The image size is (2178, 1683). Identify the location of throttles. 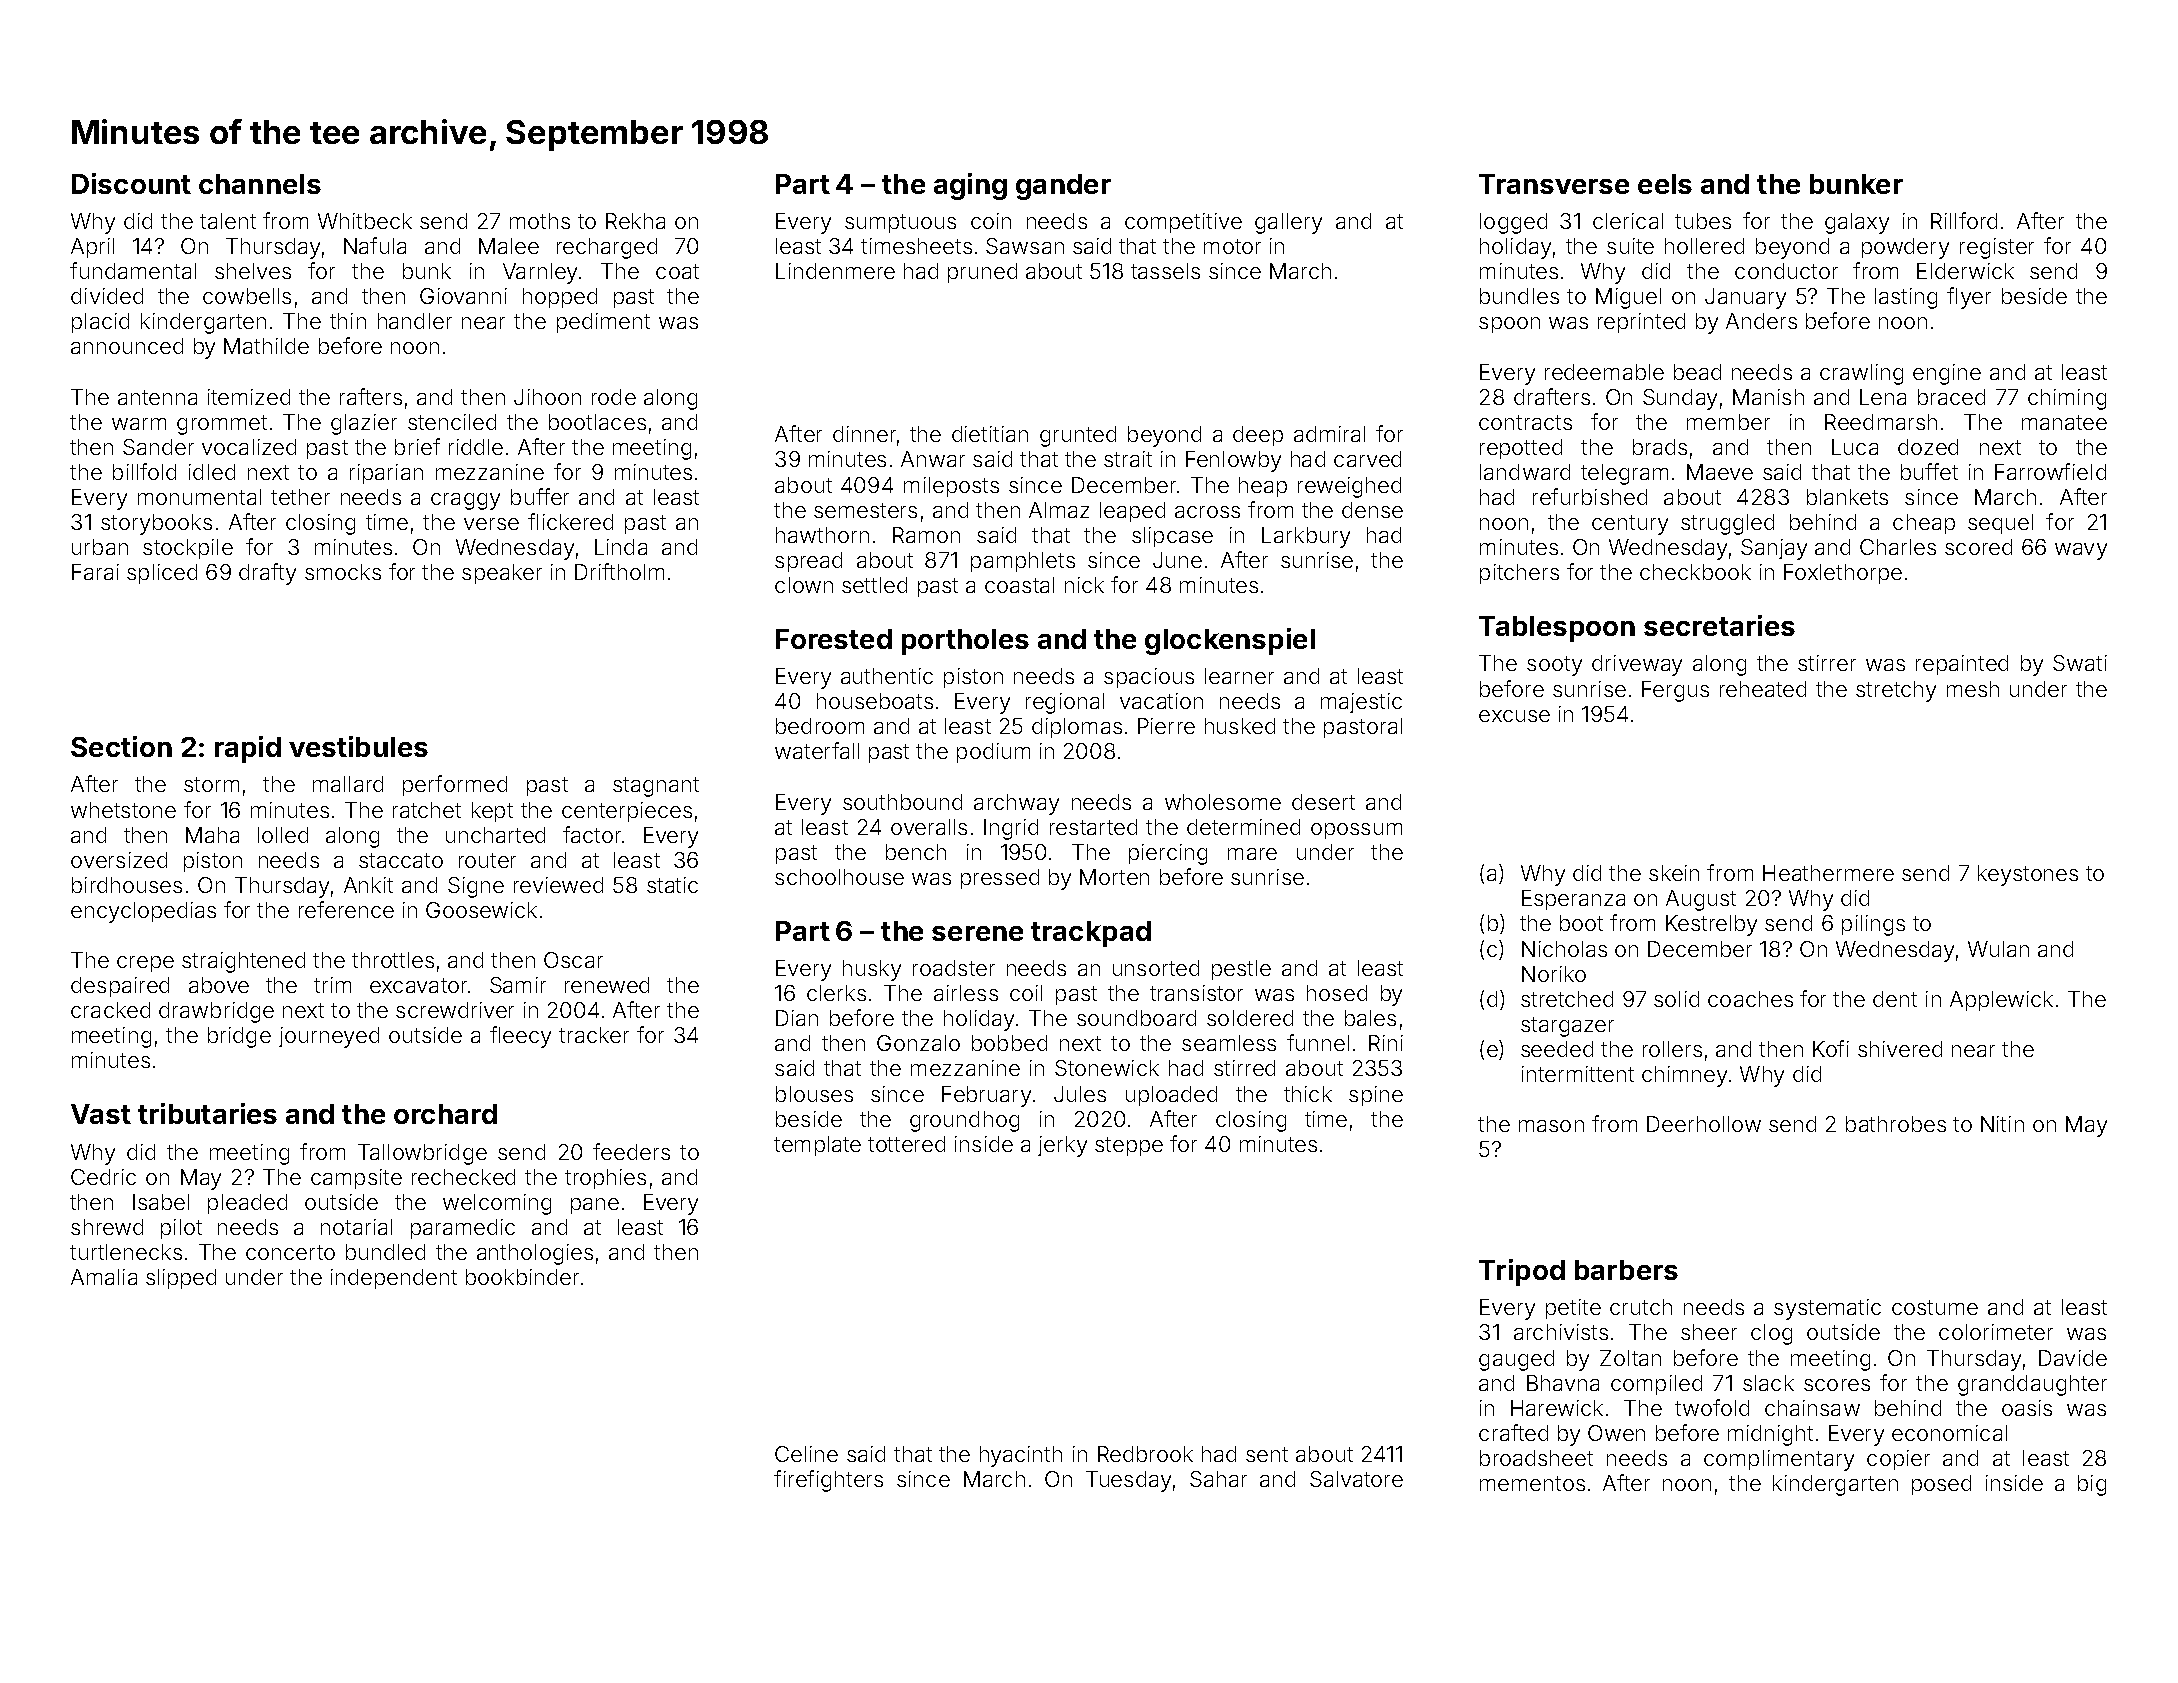
(393, 960).
